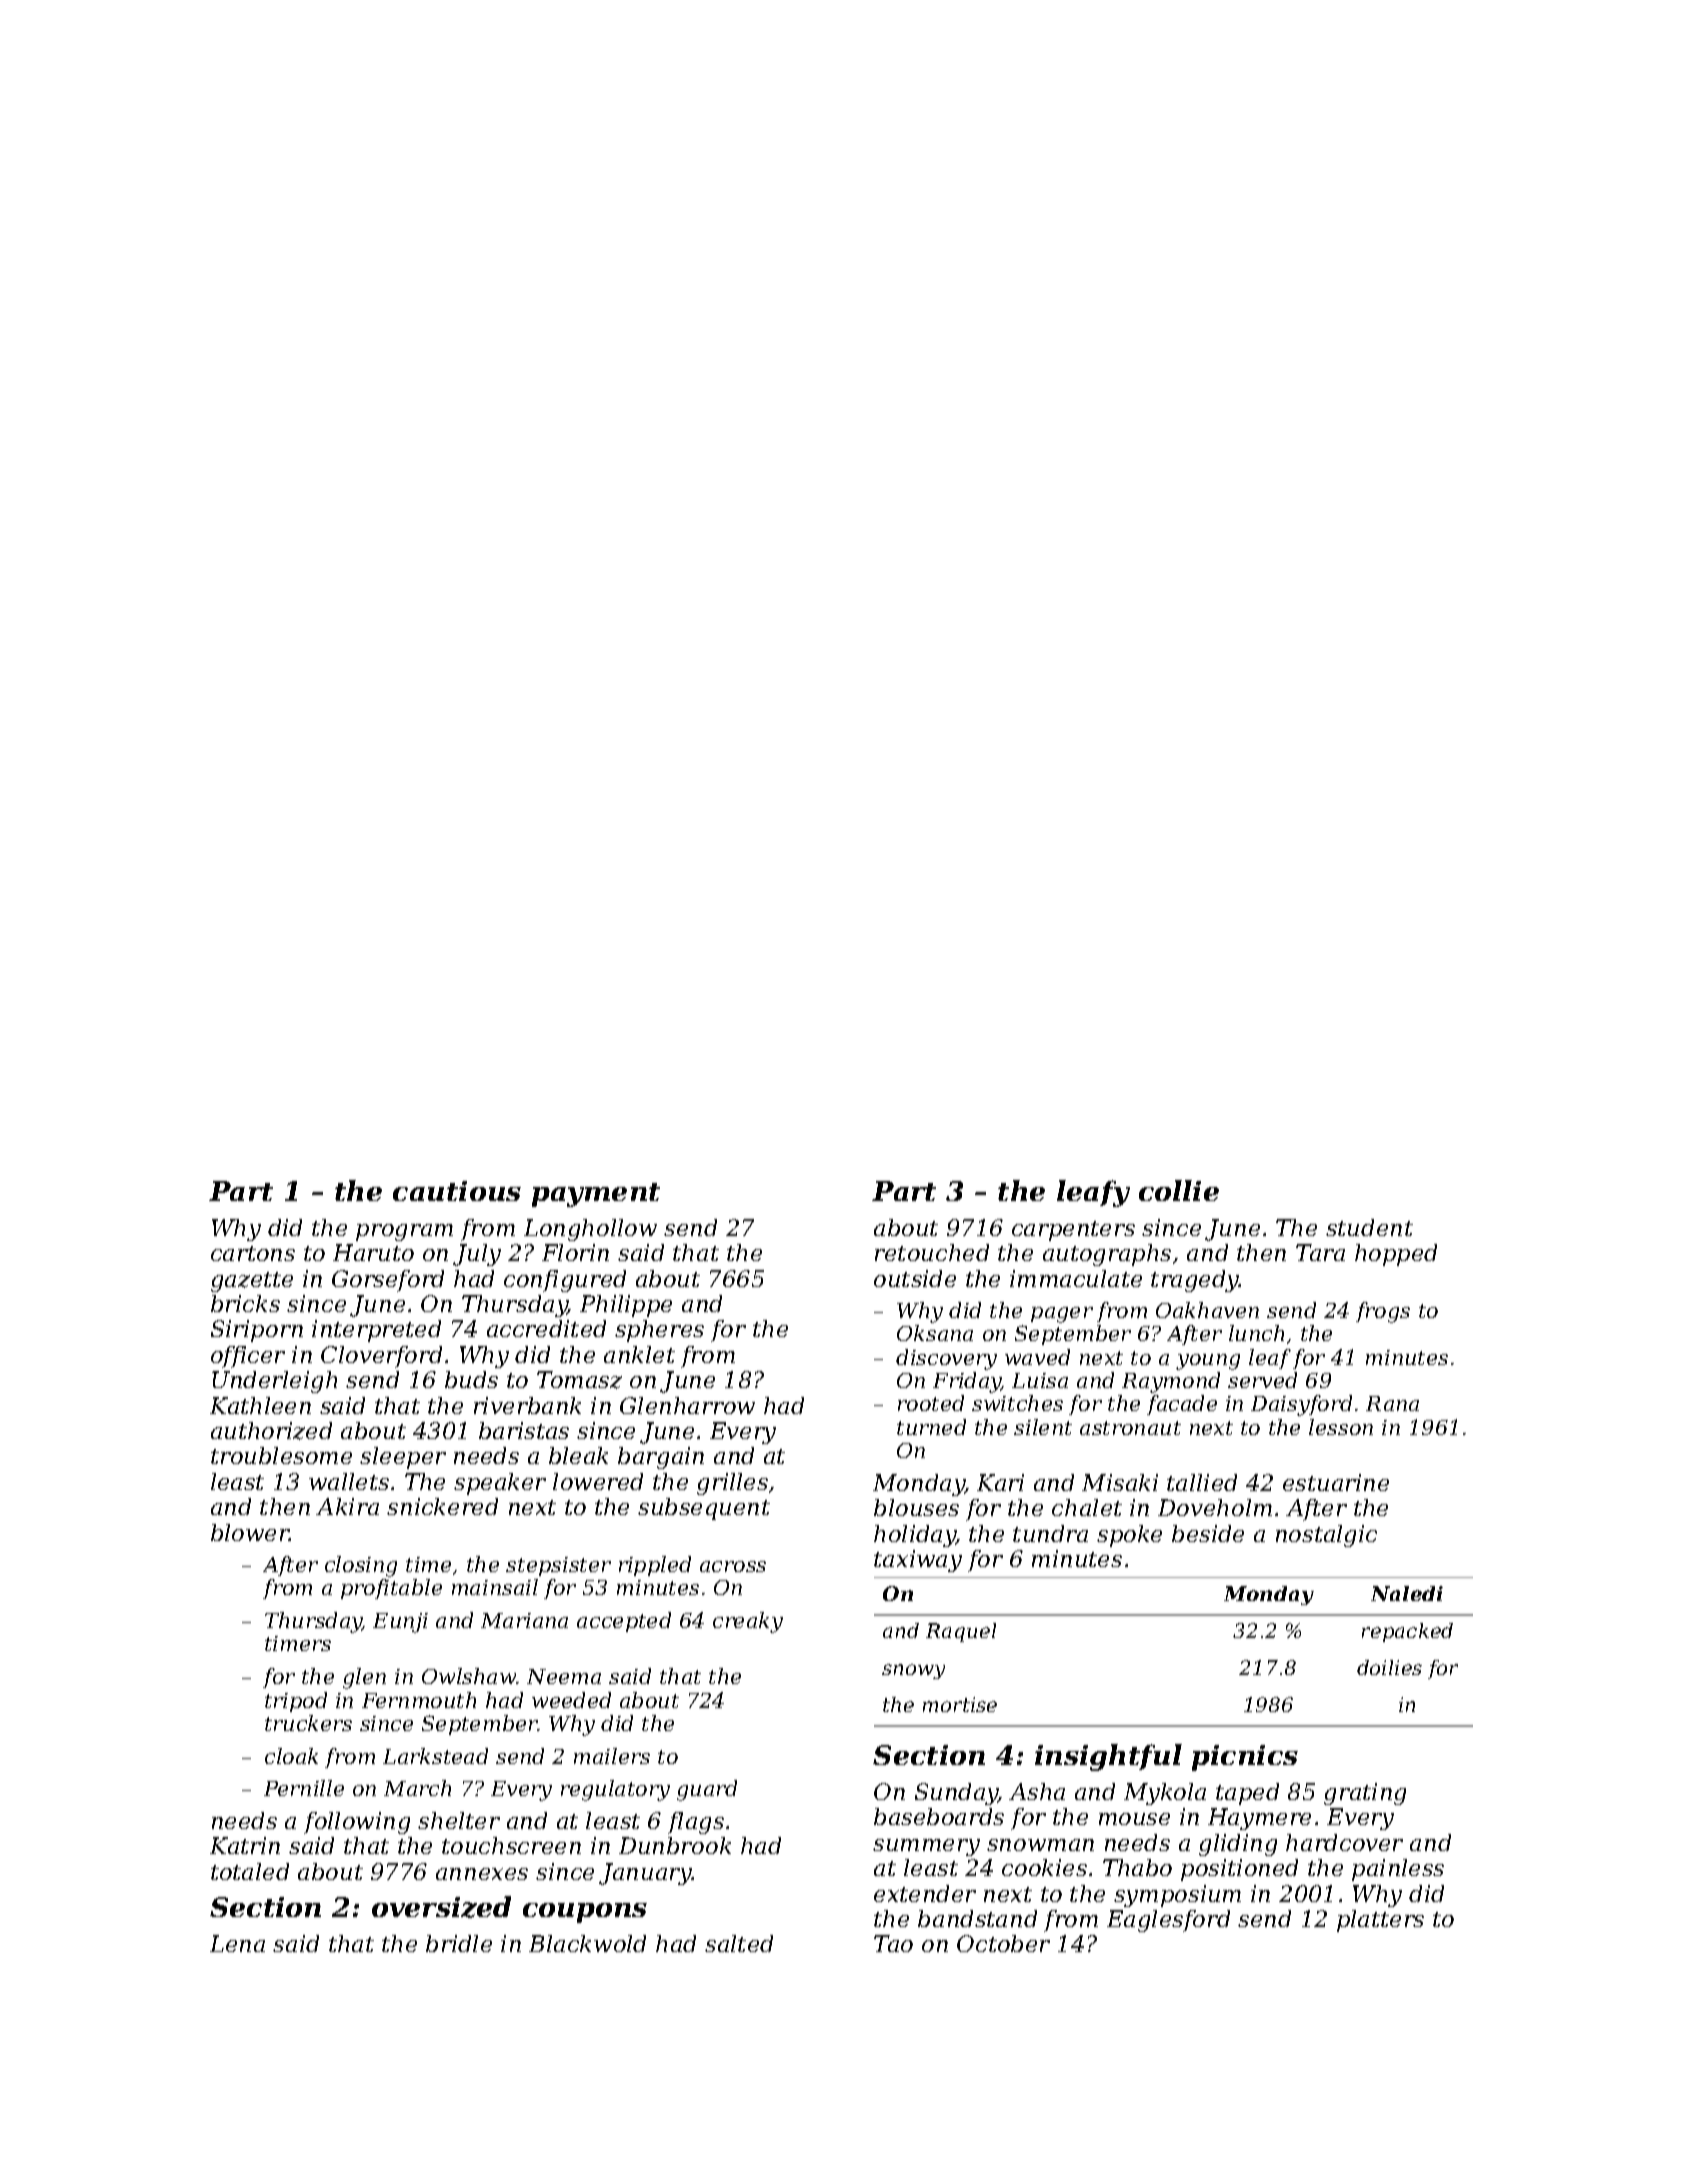 The image size is (1683, 2178). I want to click on beside, so click(1208, 1533).
